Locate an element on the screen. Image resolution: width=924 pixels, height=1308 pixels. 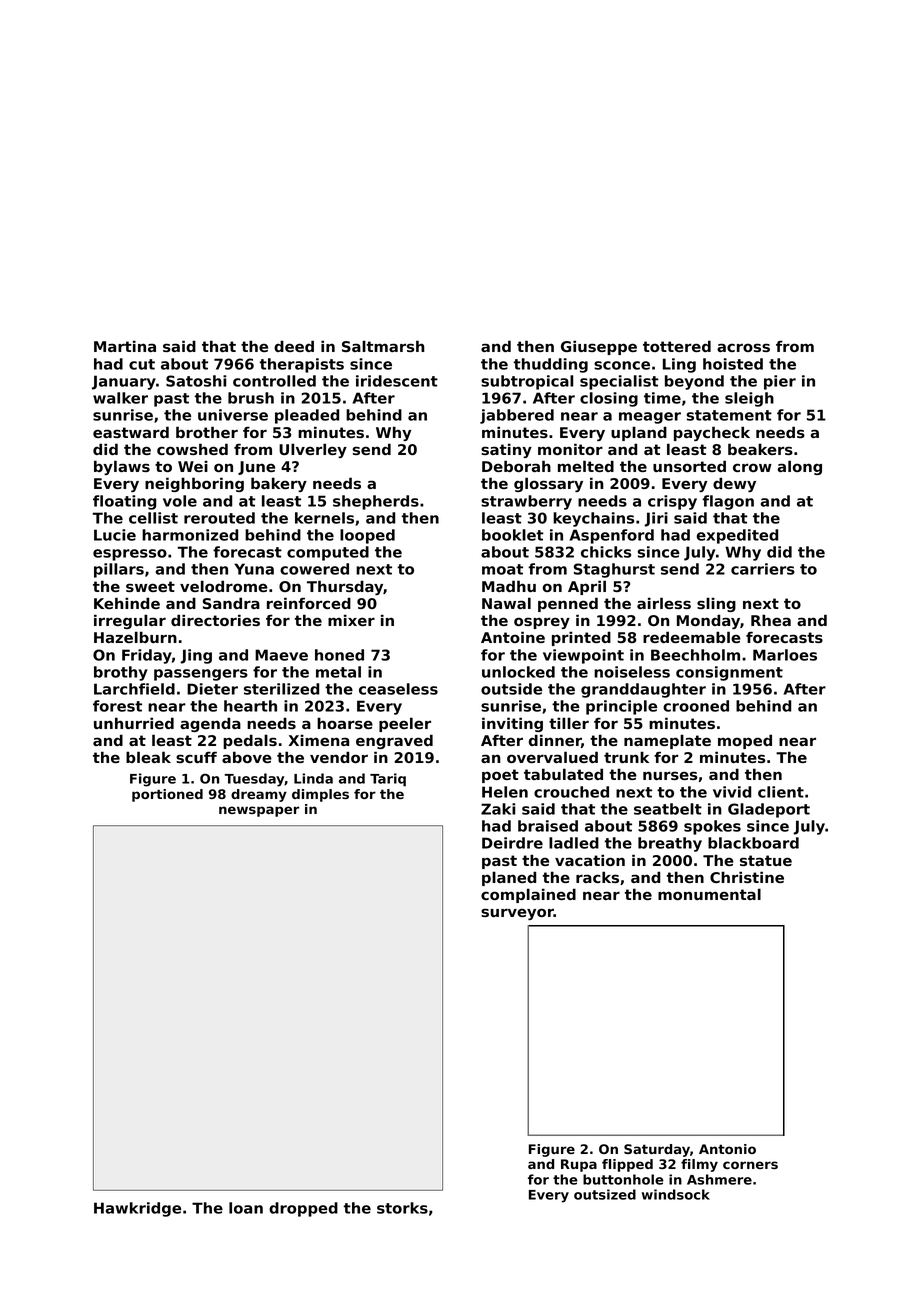
loan is located at coordinates (246, 1208).
